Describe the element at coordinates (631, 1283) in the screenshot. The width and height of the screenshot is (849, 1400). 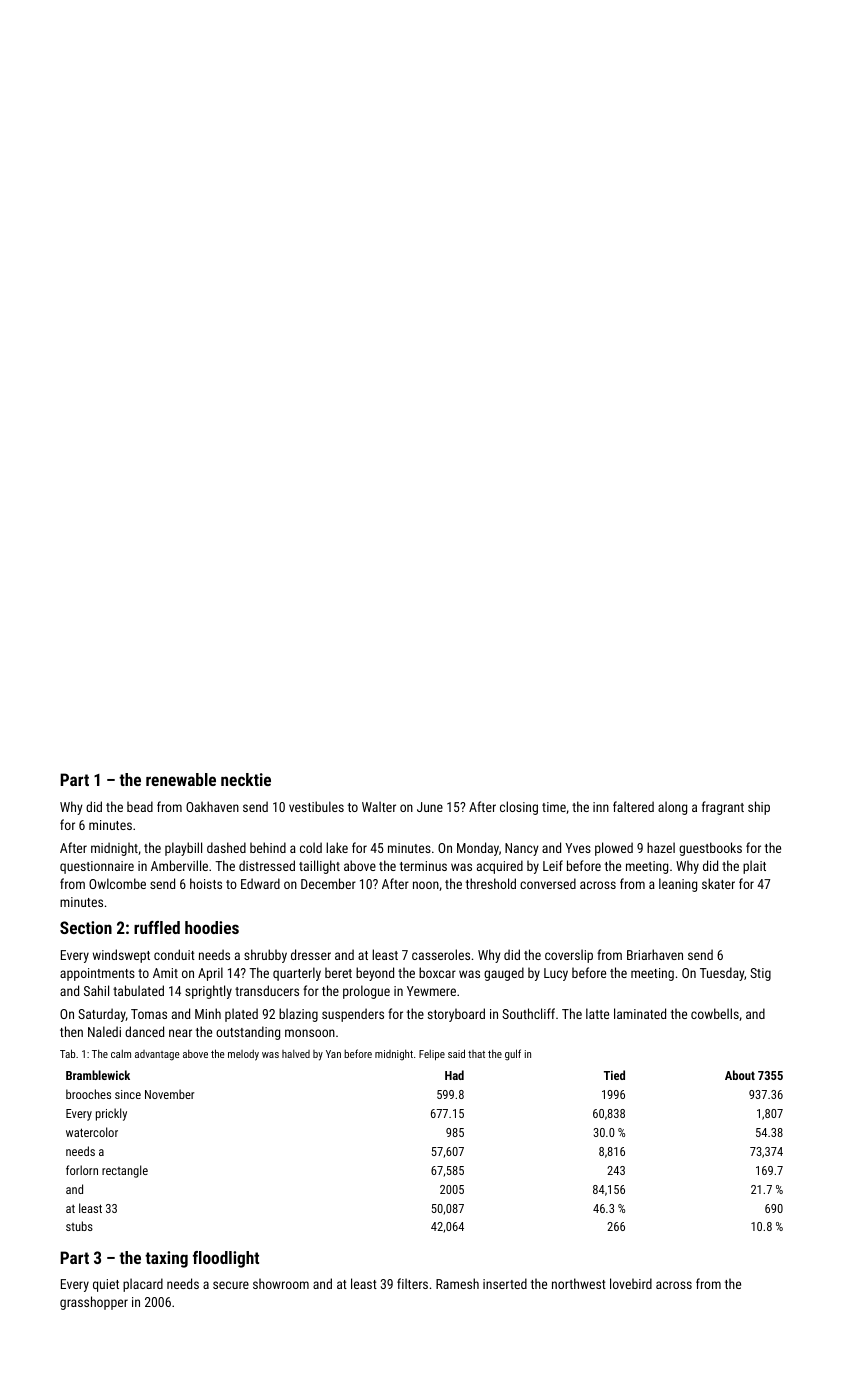
I see `lovebird` at that location.
